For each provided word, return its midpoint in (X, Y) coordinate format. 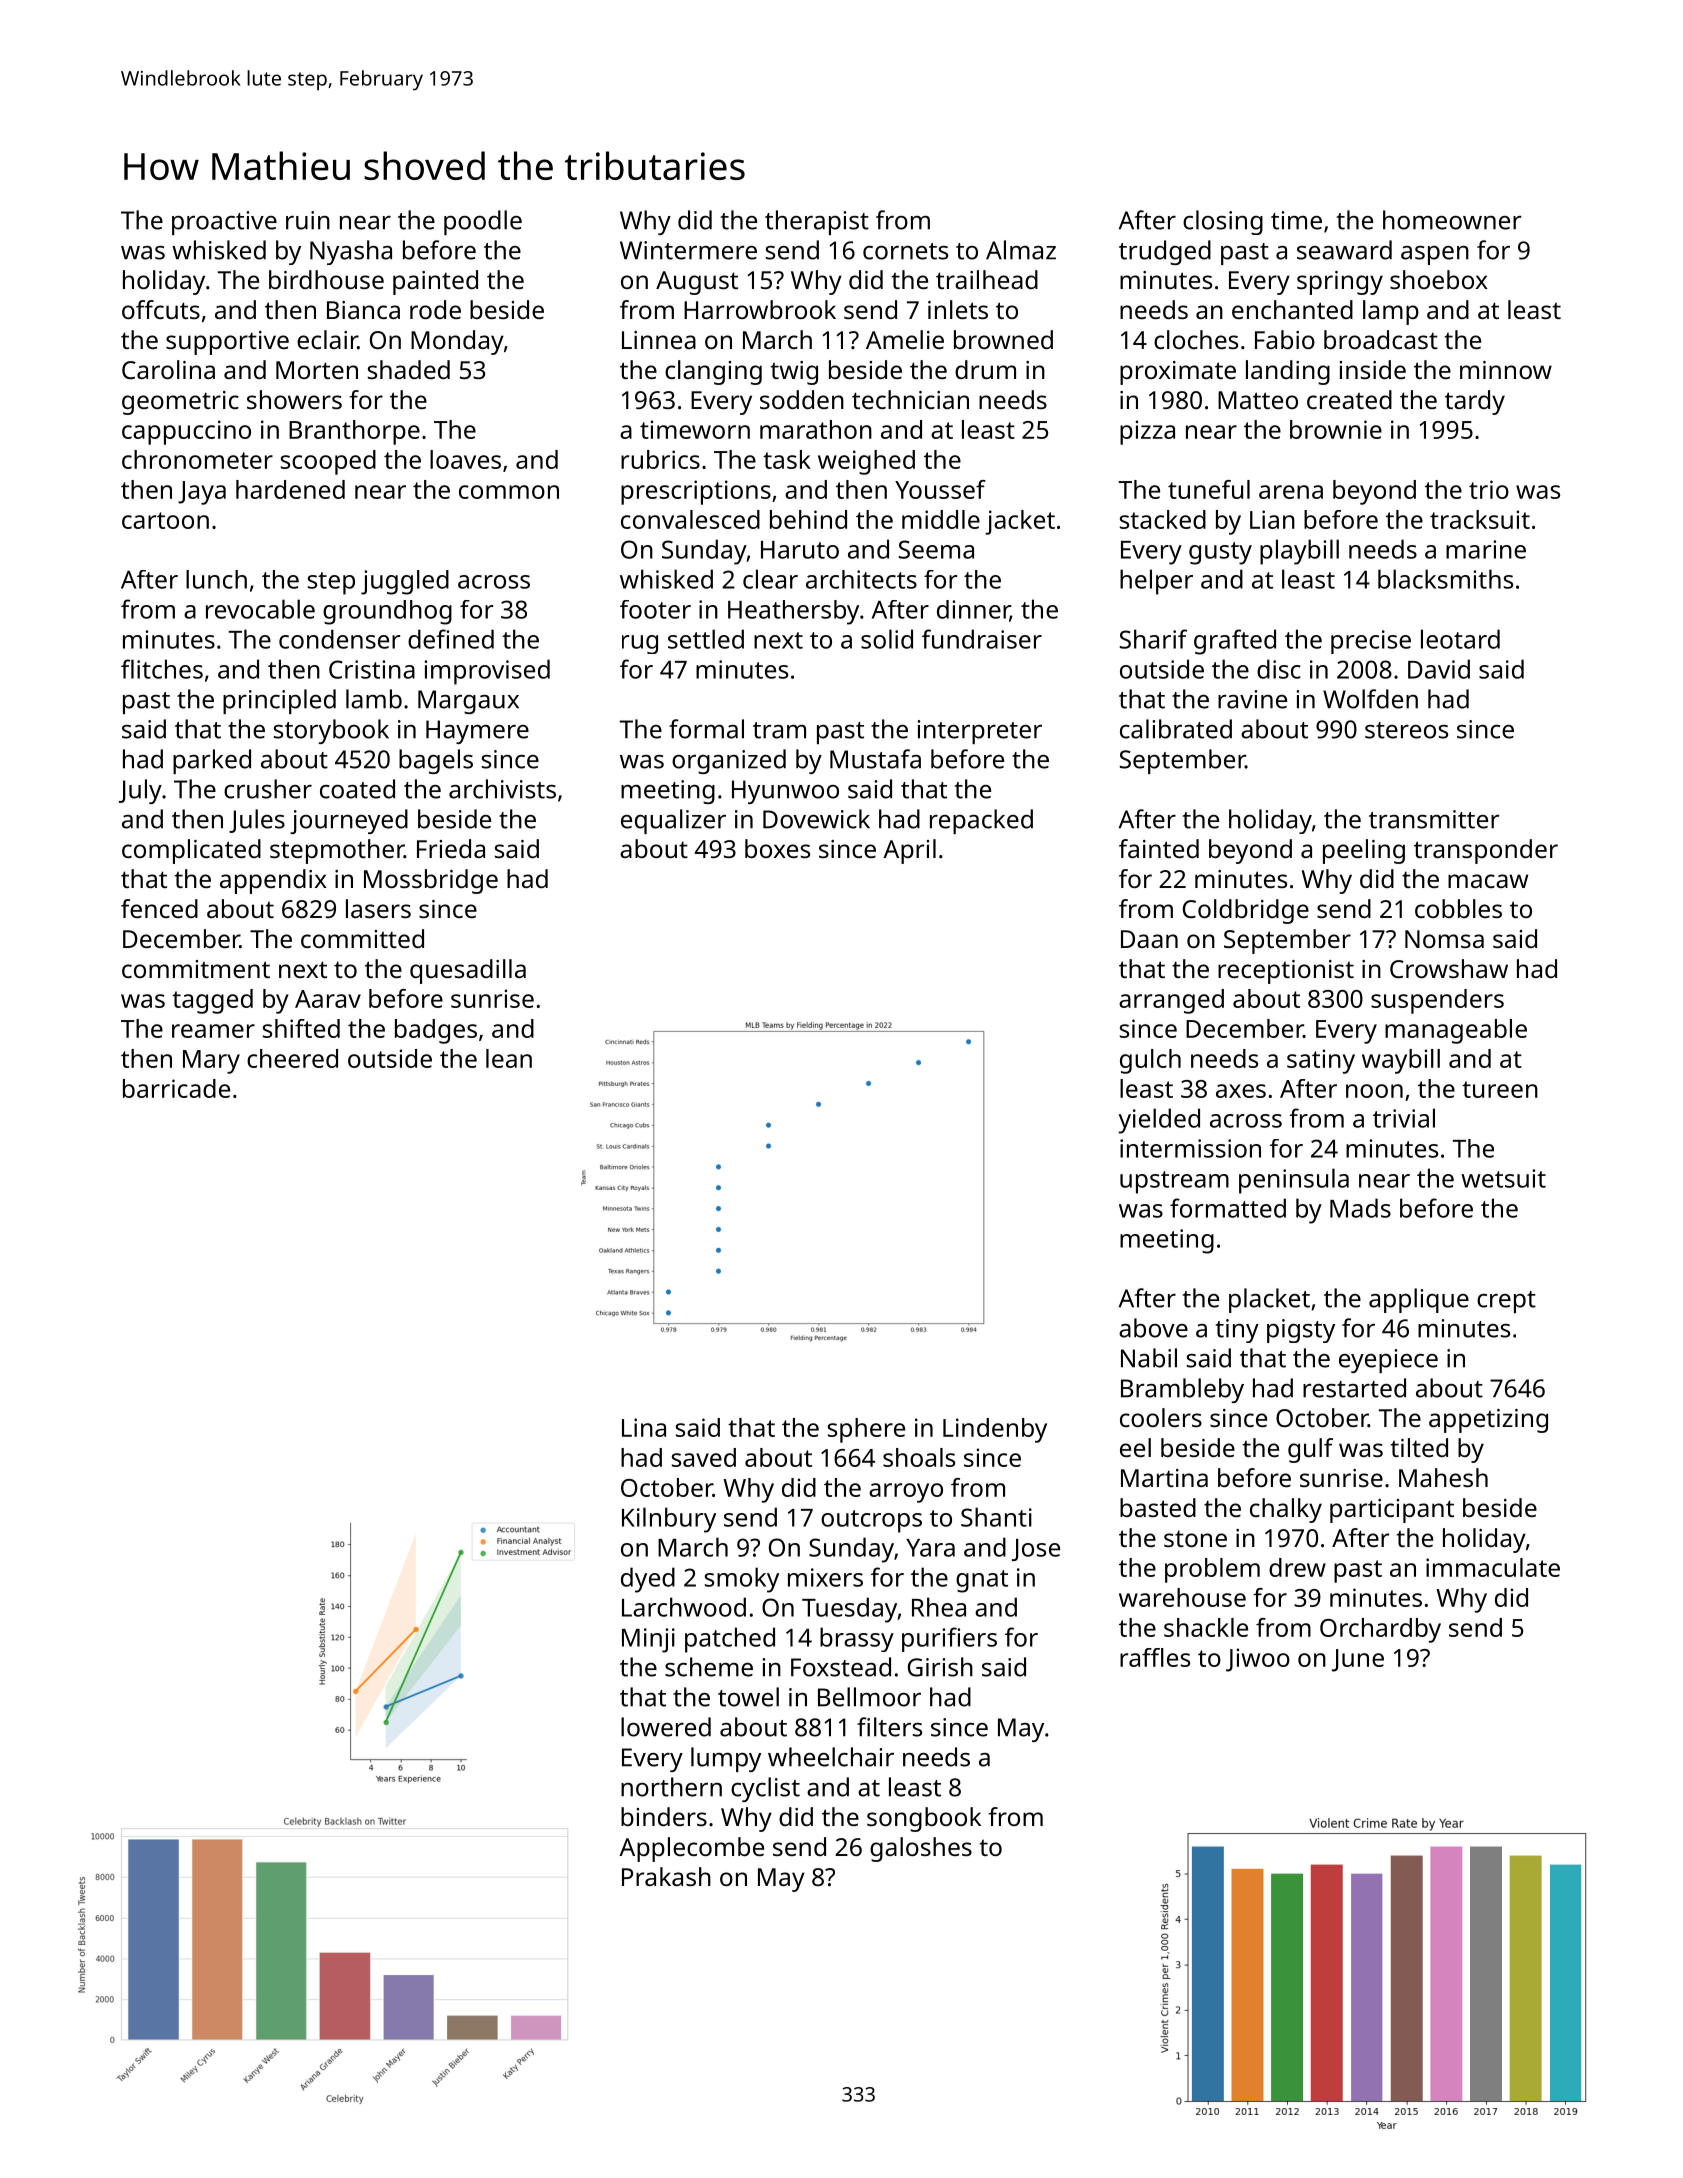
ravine (1252, 699)
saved (704, 1457)
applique (1419, 1300)
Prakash (666, 1876)
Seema (936, 549)
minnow (1506, 370)
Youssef (940, 489)
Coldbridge (1246, 911)
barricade (176, 1088)
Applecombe (691, 1849)
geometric (180, 403)
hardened (290, 489)
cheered (292, 1058)
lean (509, 1058)
